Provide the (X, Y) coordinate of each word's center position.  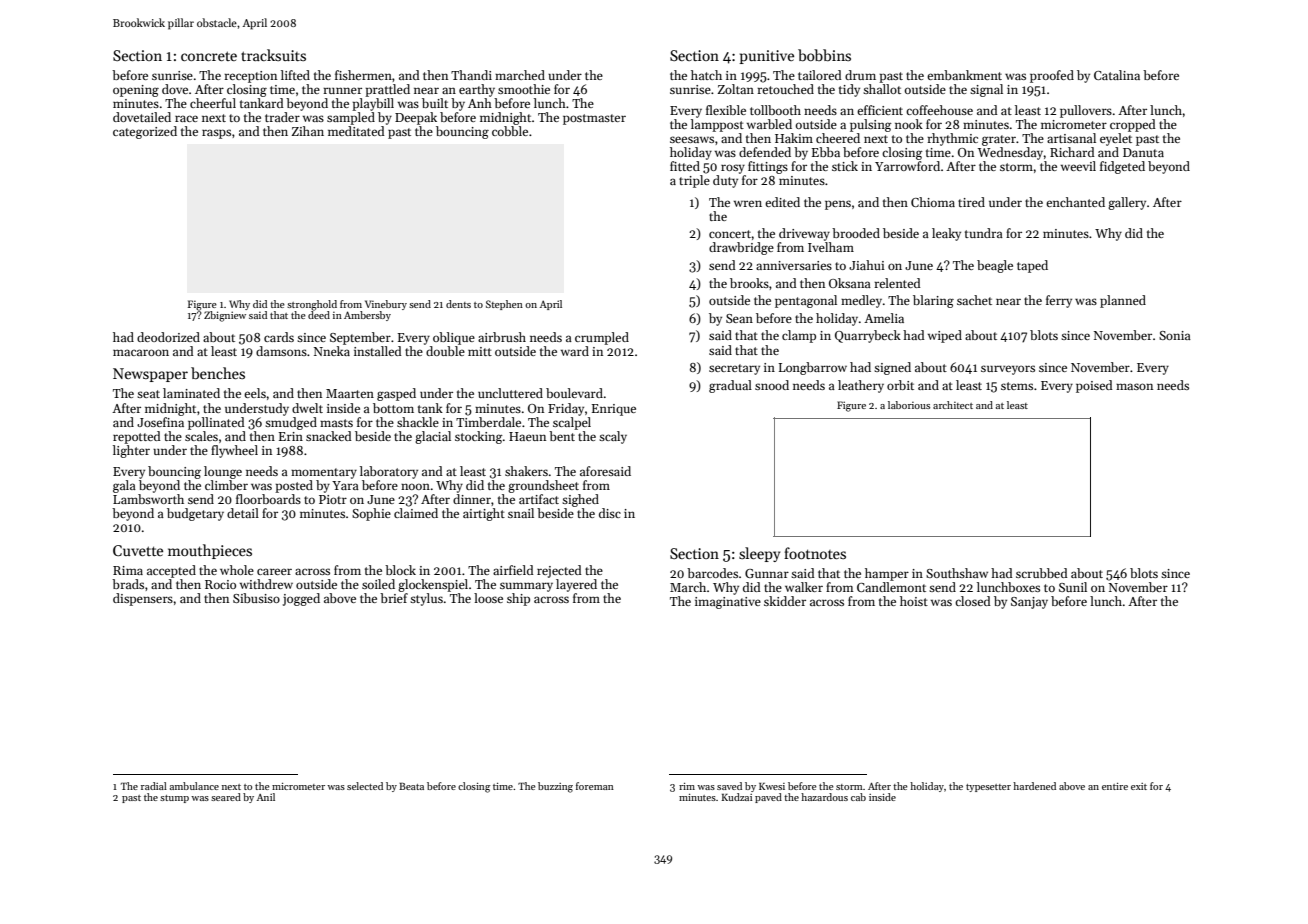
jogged (301, 599)
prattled (387, 90)
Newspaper (150, 375)
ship (518, 599)
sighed (580, 500)
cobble (510, 131)
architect (953, 405)
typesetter (988, 788)
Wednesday (1010, 153)
